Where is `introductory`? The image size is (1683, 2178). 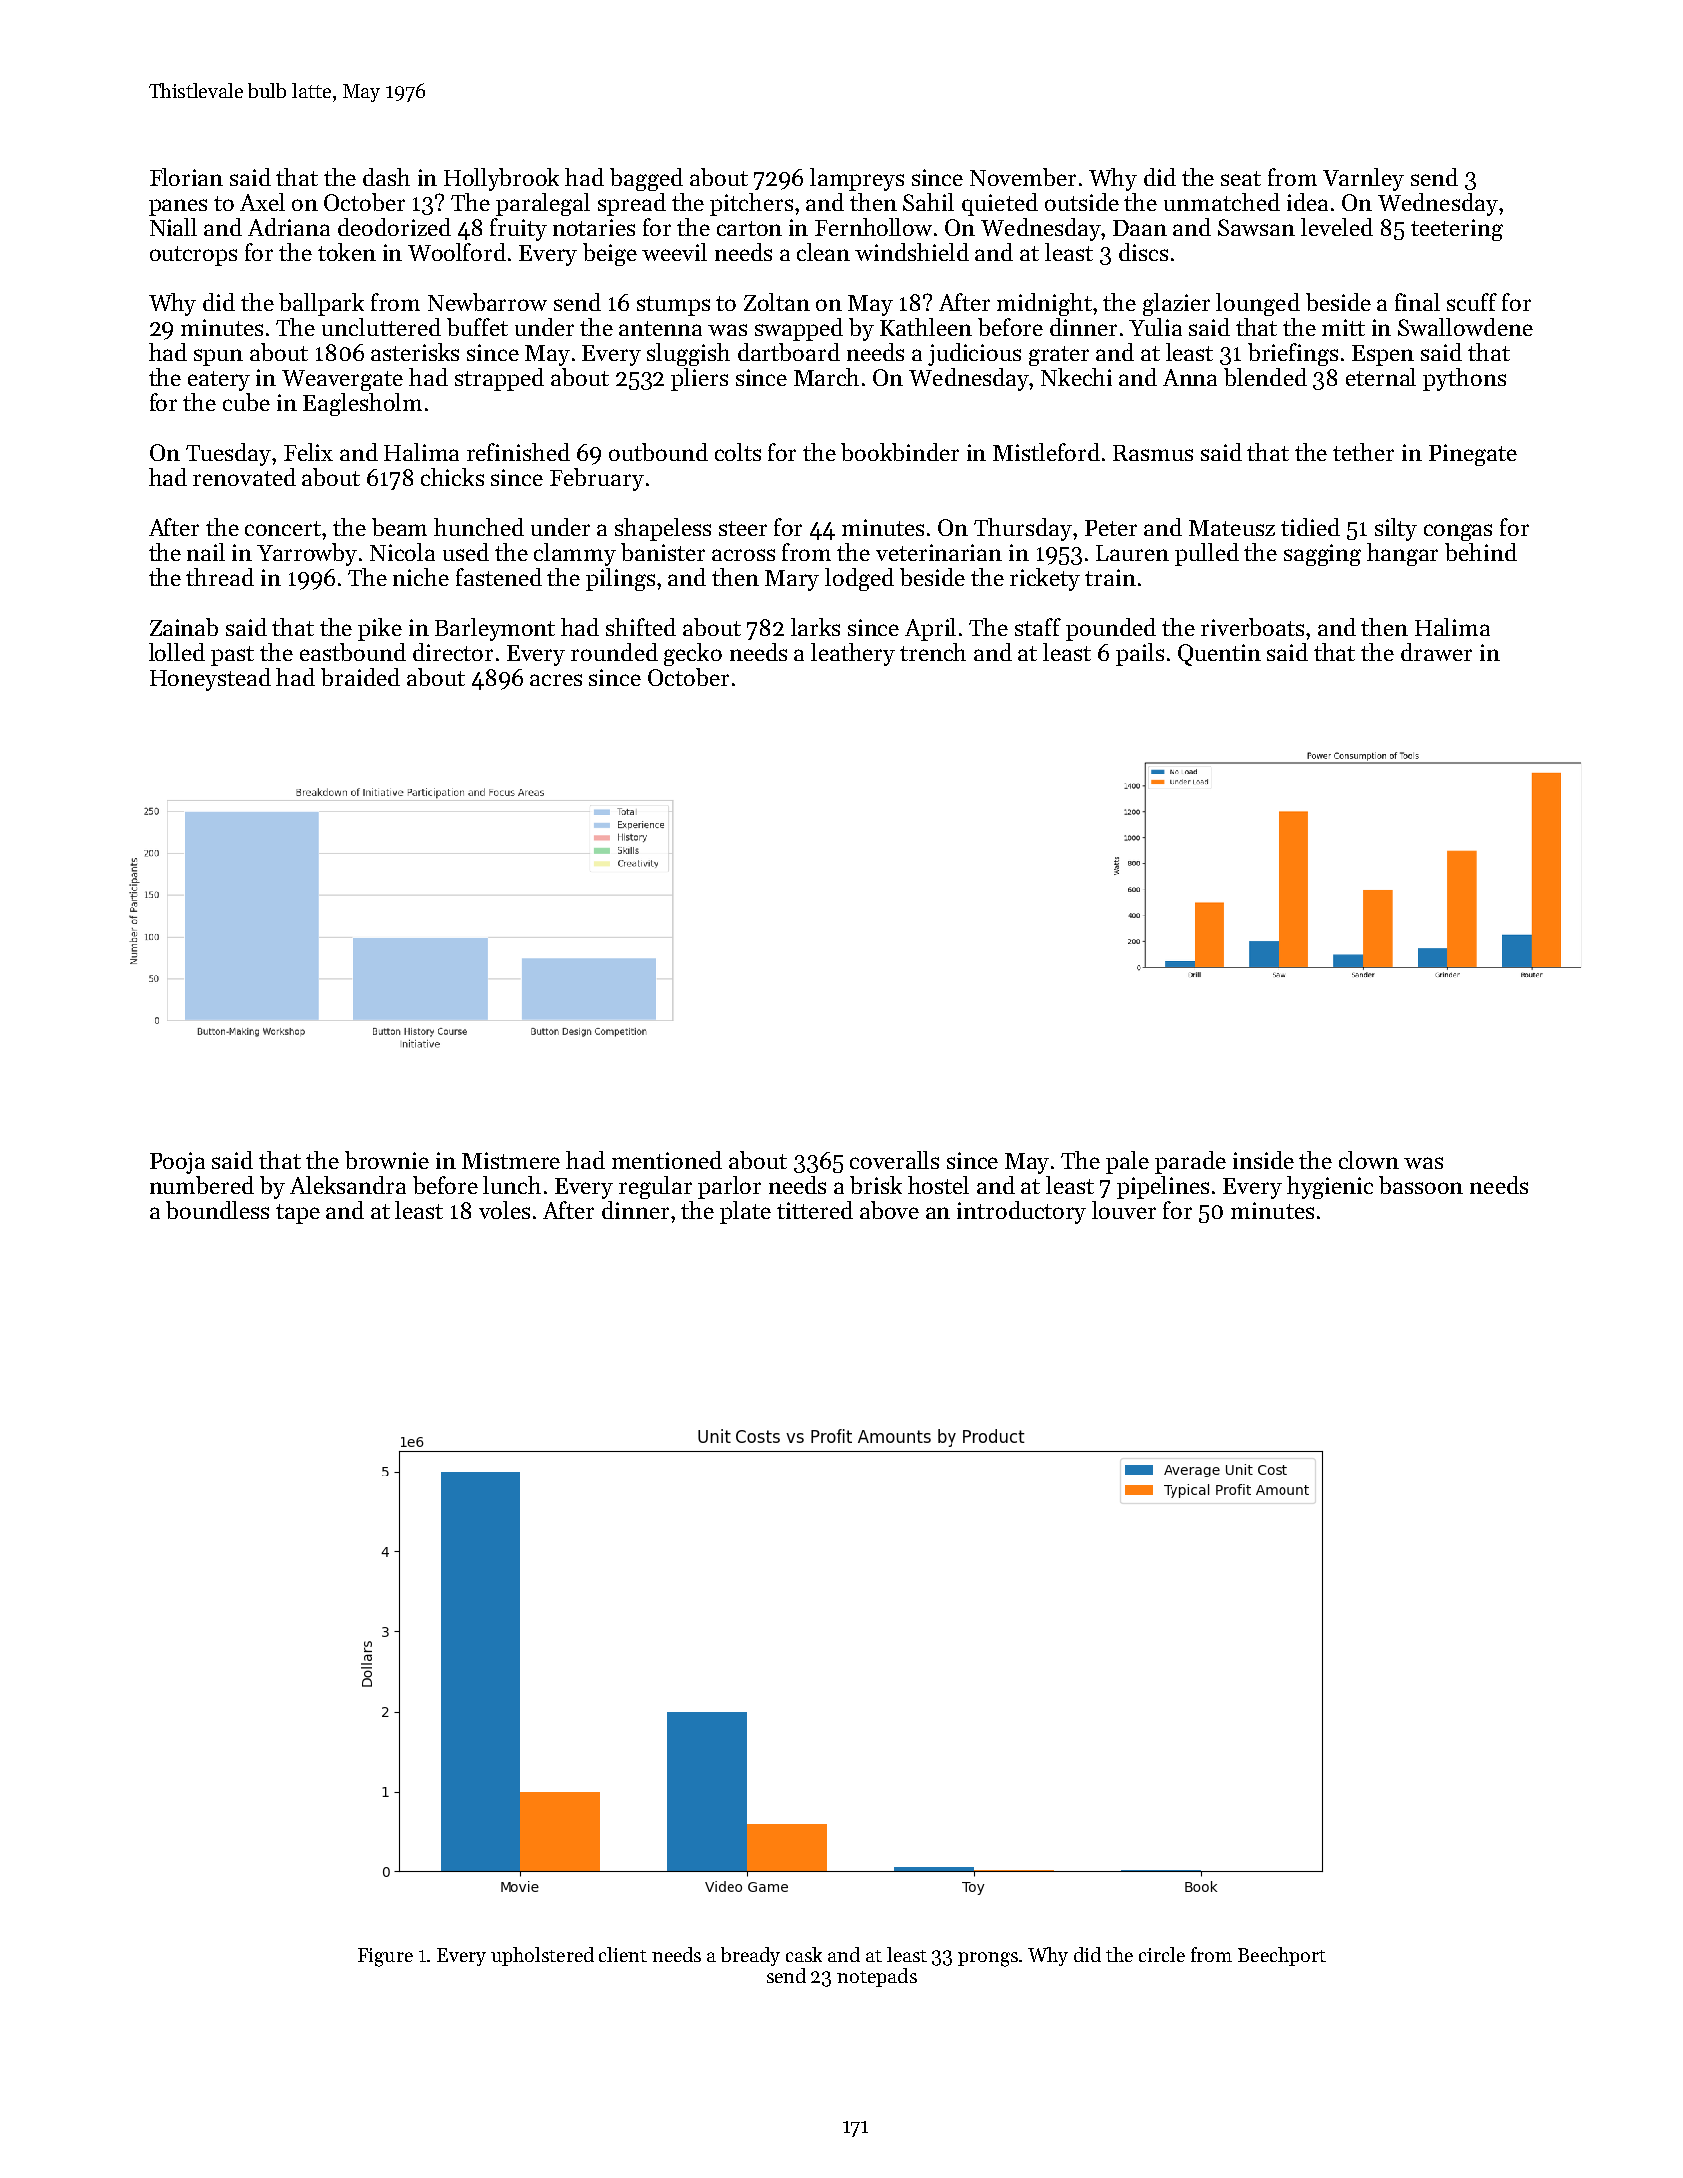
introductory is located at coordinates (1021, 1212).
